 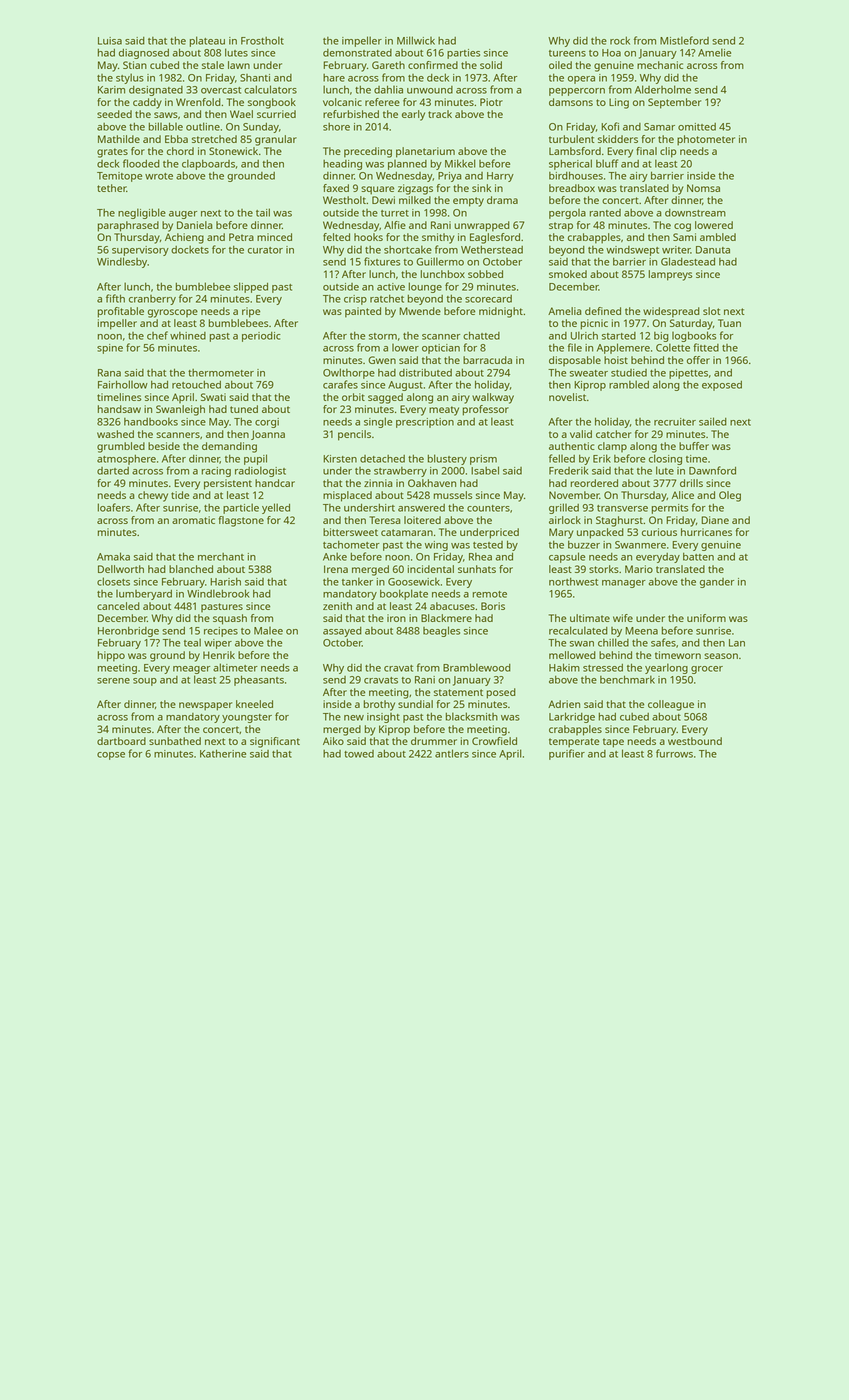 I want to click on copse, so click(x=111, y=756).
